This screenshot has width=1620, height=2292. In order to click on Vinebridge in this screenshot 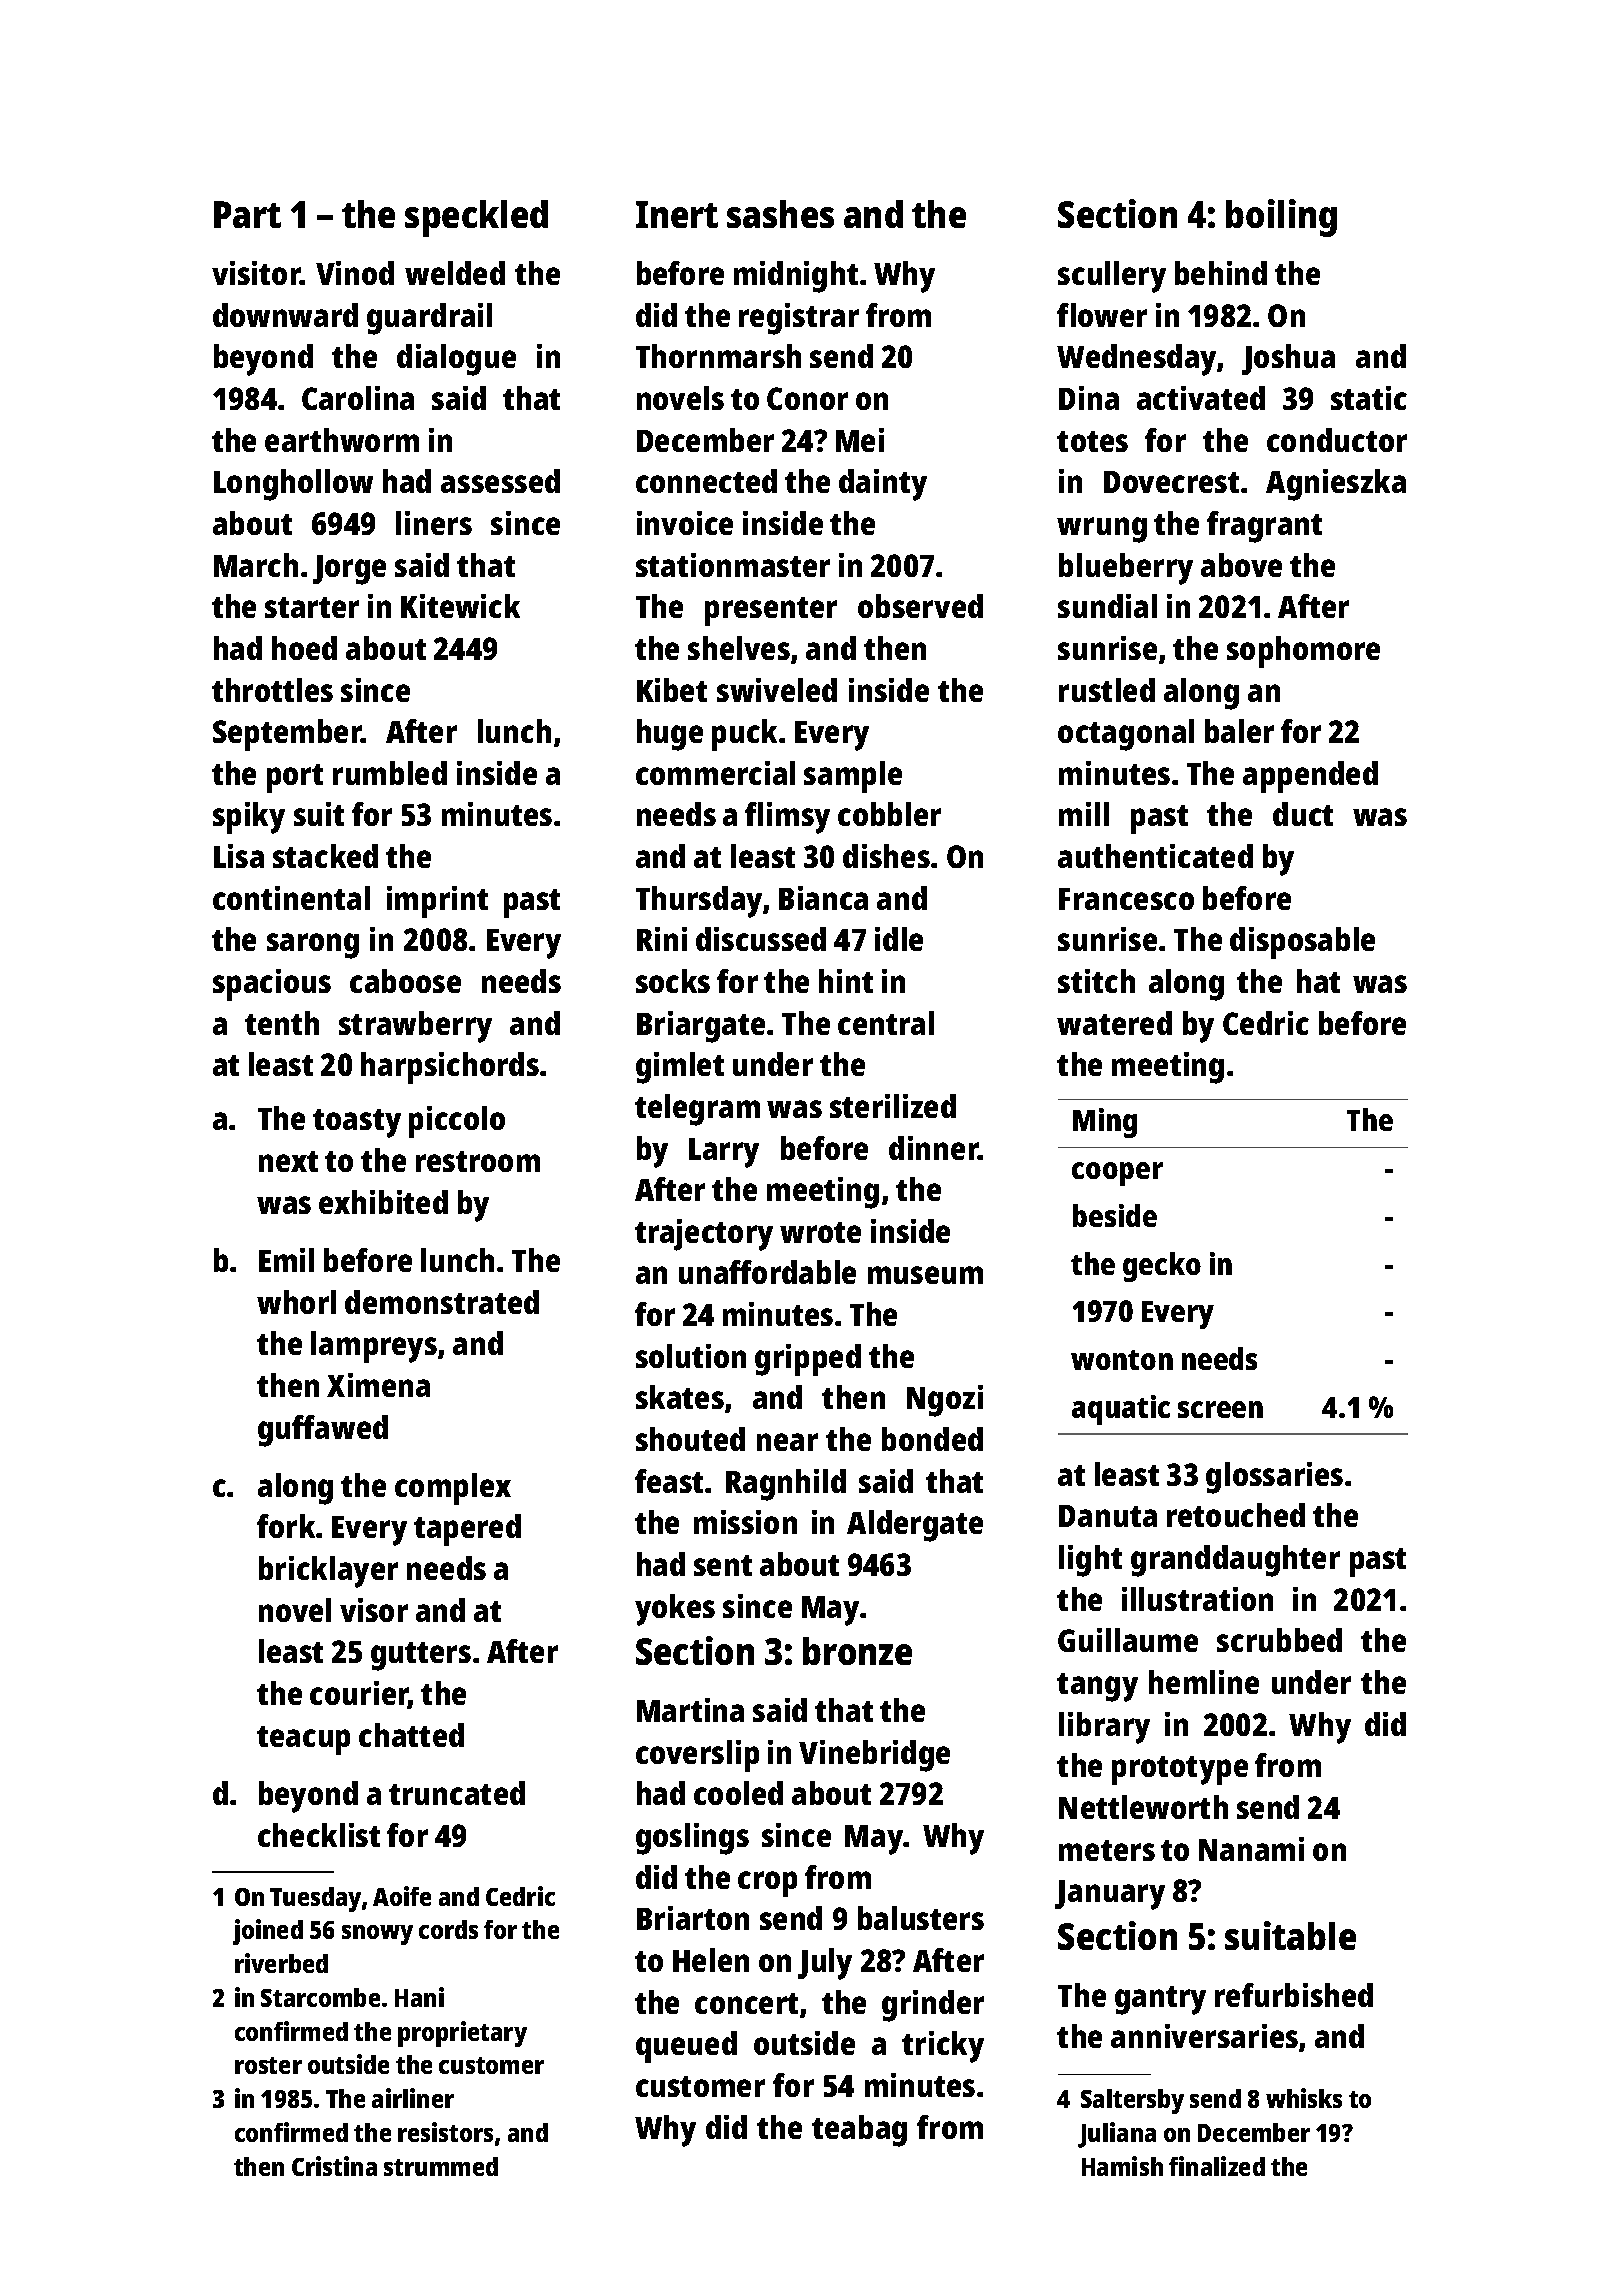, I will do `click(874, 1756)`.
